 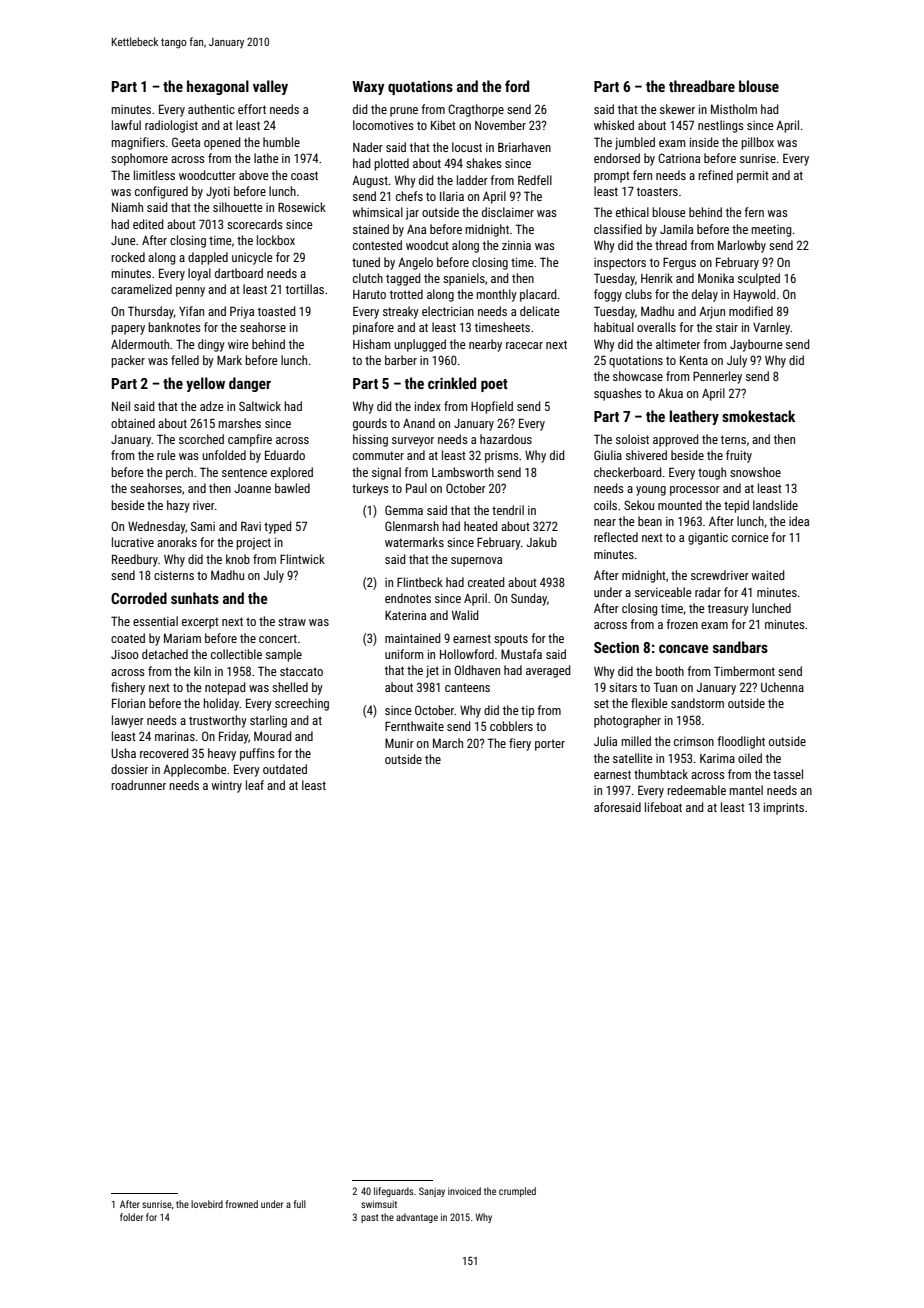 I want to click on lifeboat, so click(x=663, y=807).
